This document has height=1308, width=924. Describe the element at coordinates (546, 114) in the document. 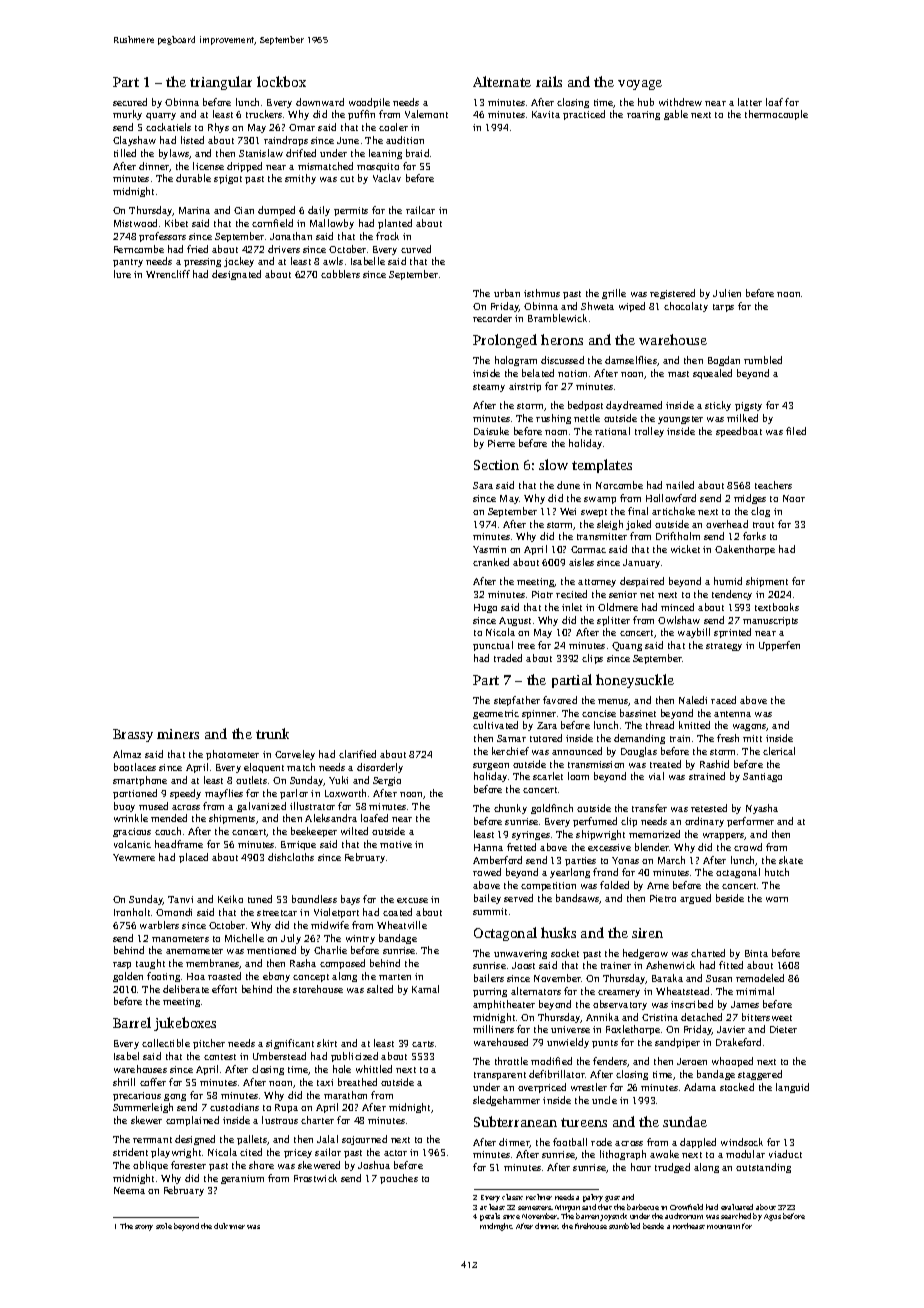

I see `Kavita` at that location.
